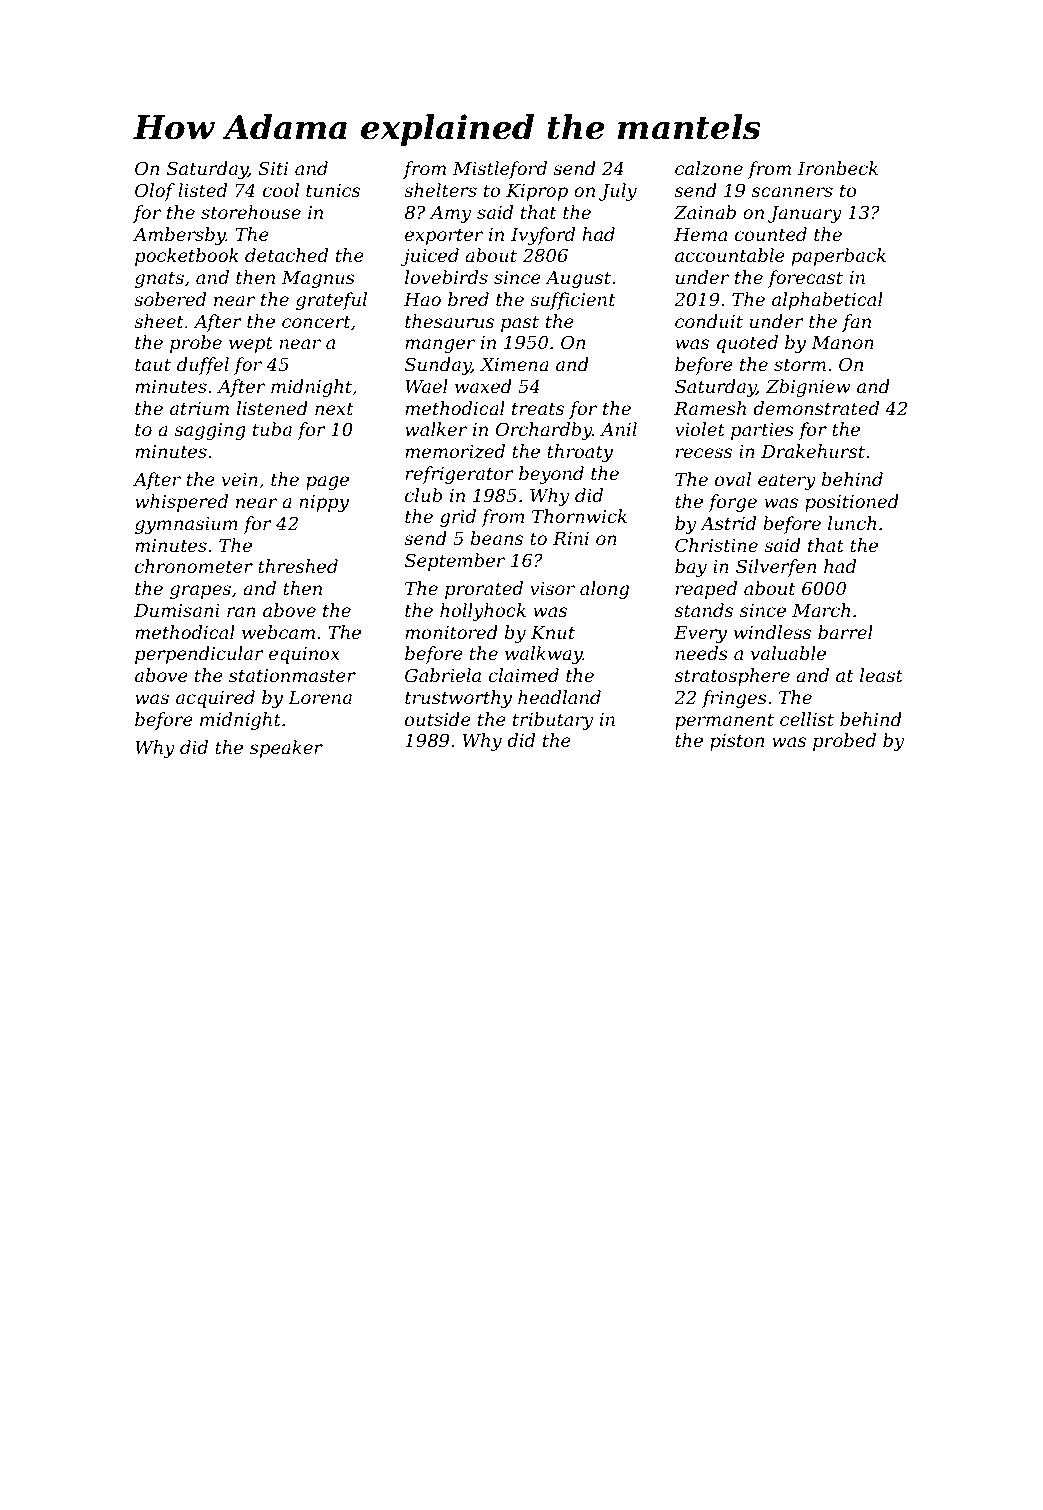 The height and width of the screenshot is (1510, 1043). I want to click on demonstrated, so click(816, 408).
